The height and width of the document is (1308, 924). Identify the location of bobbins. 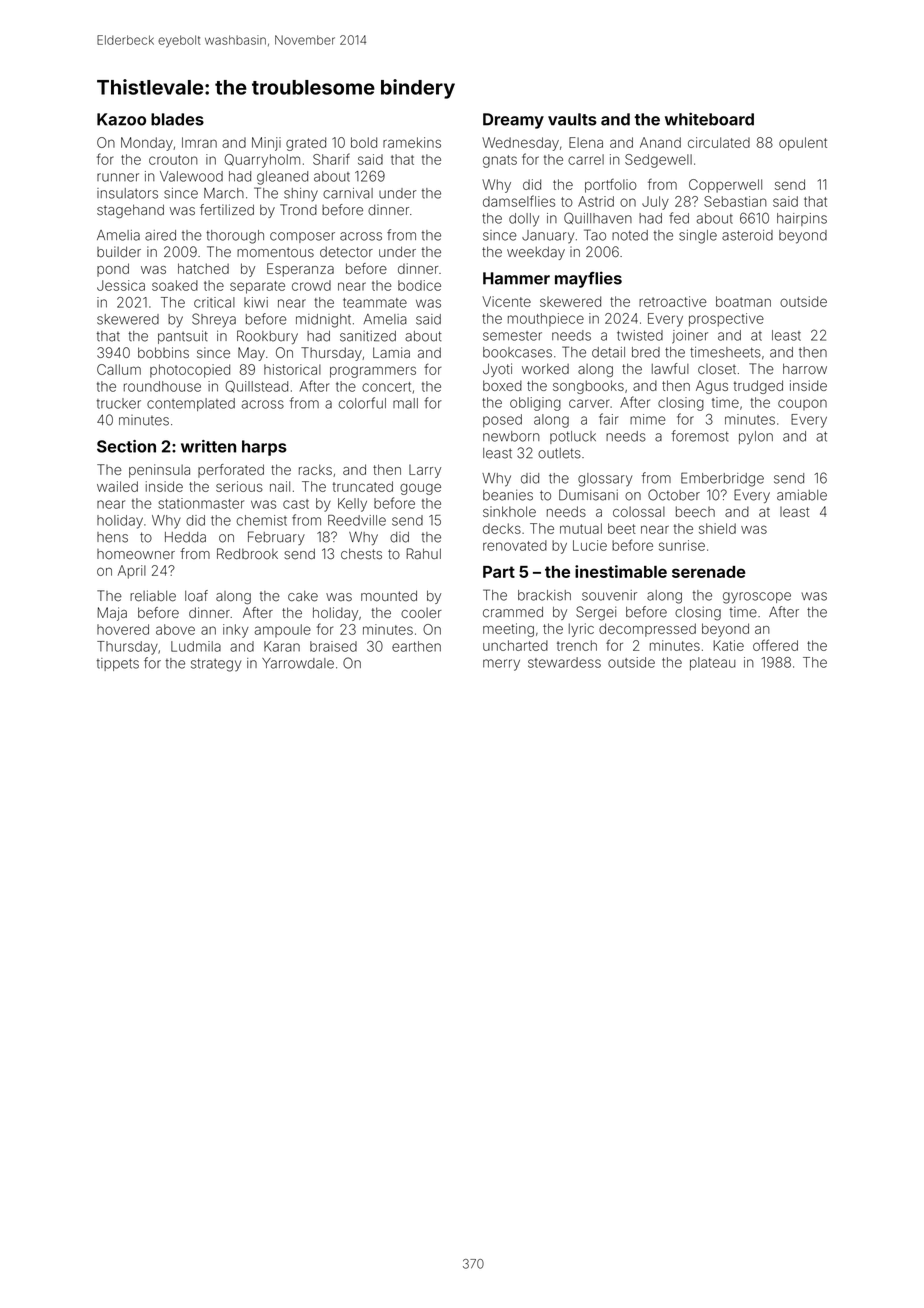
(163, 352).
